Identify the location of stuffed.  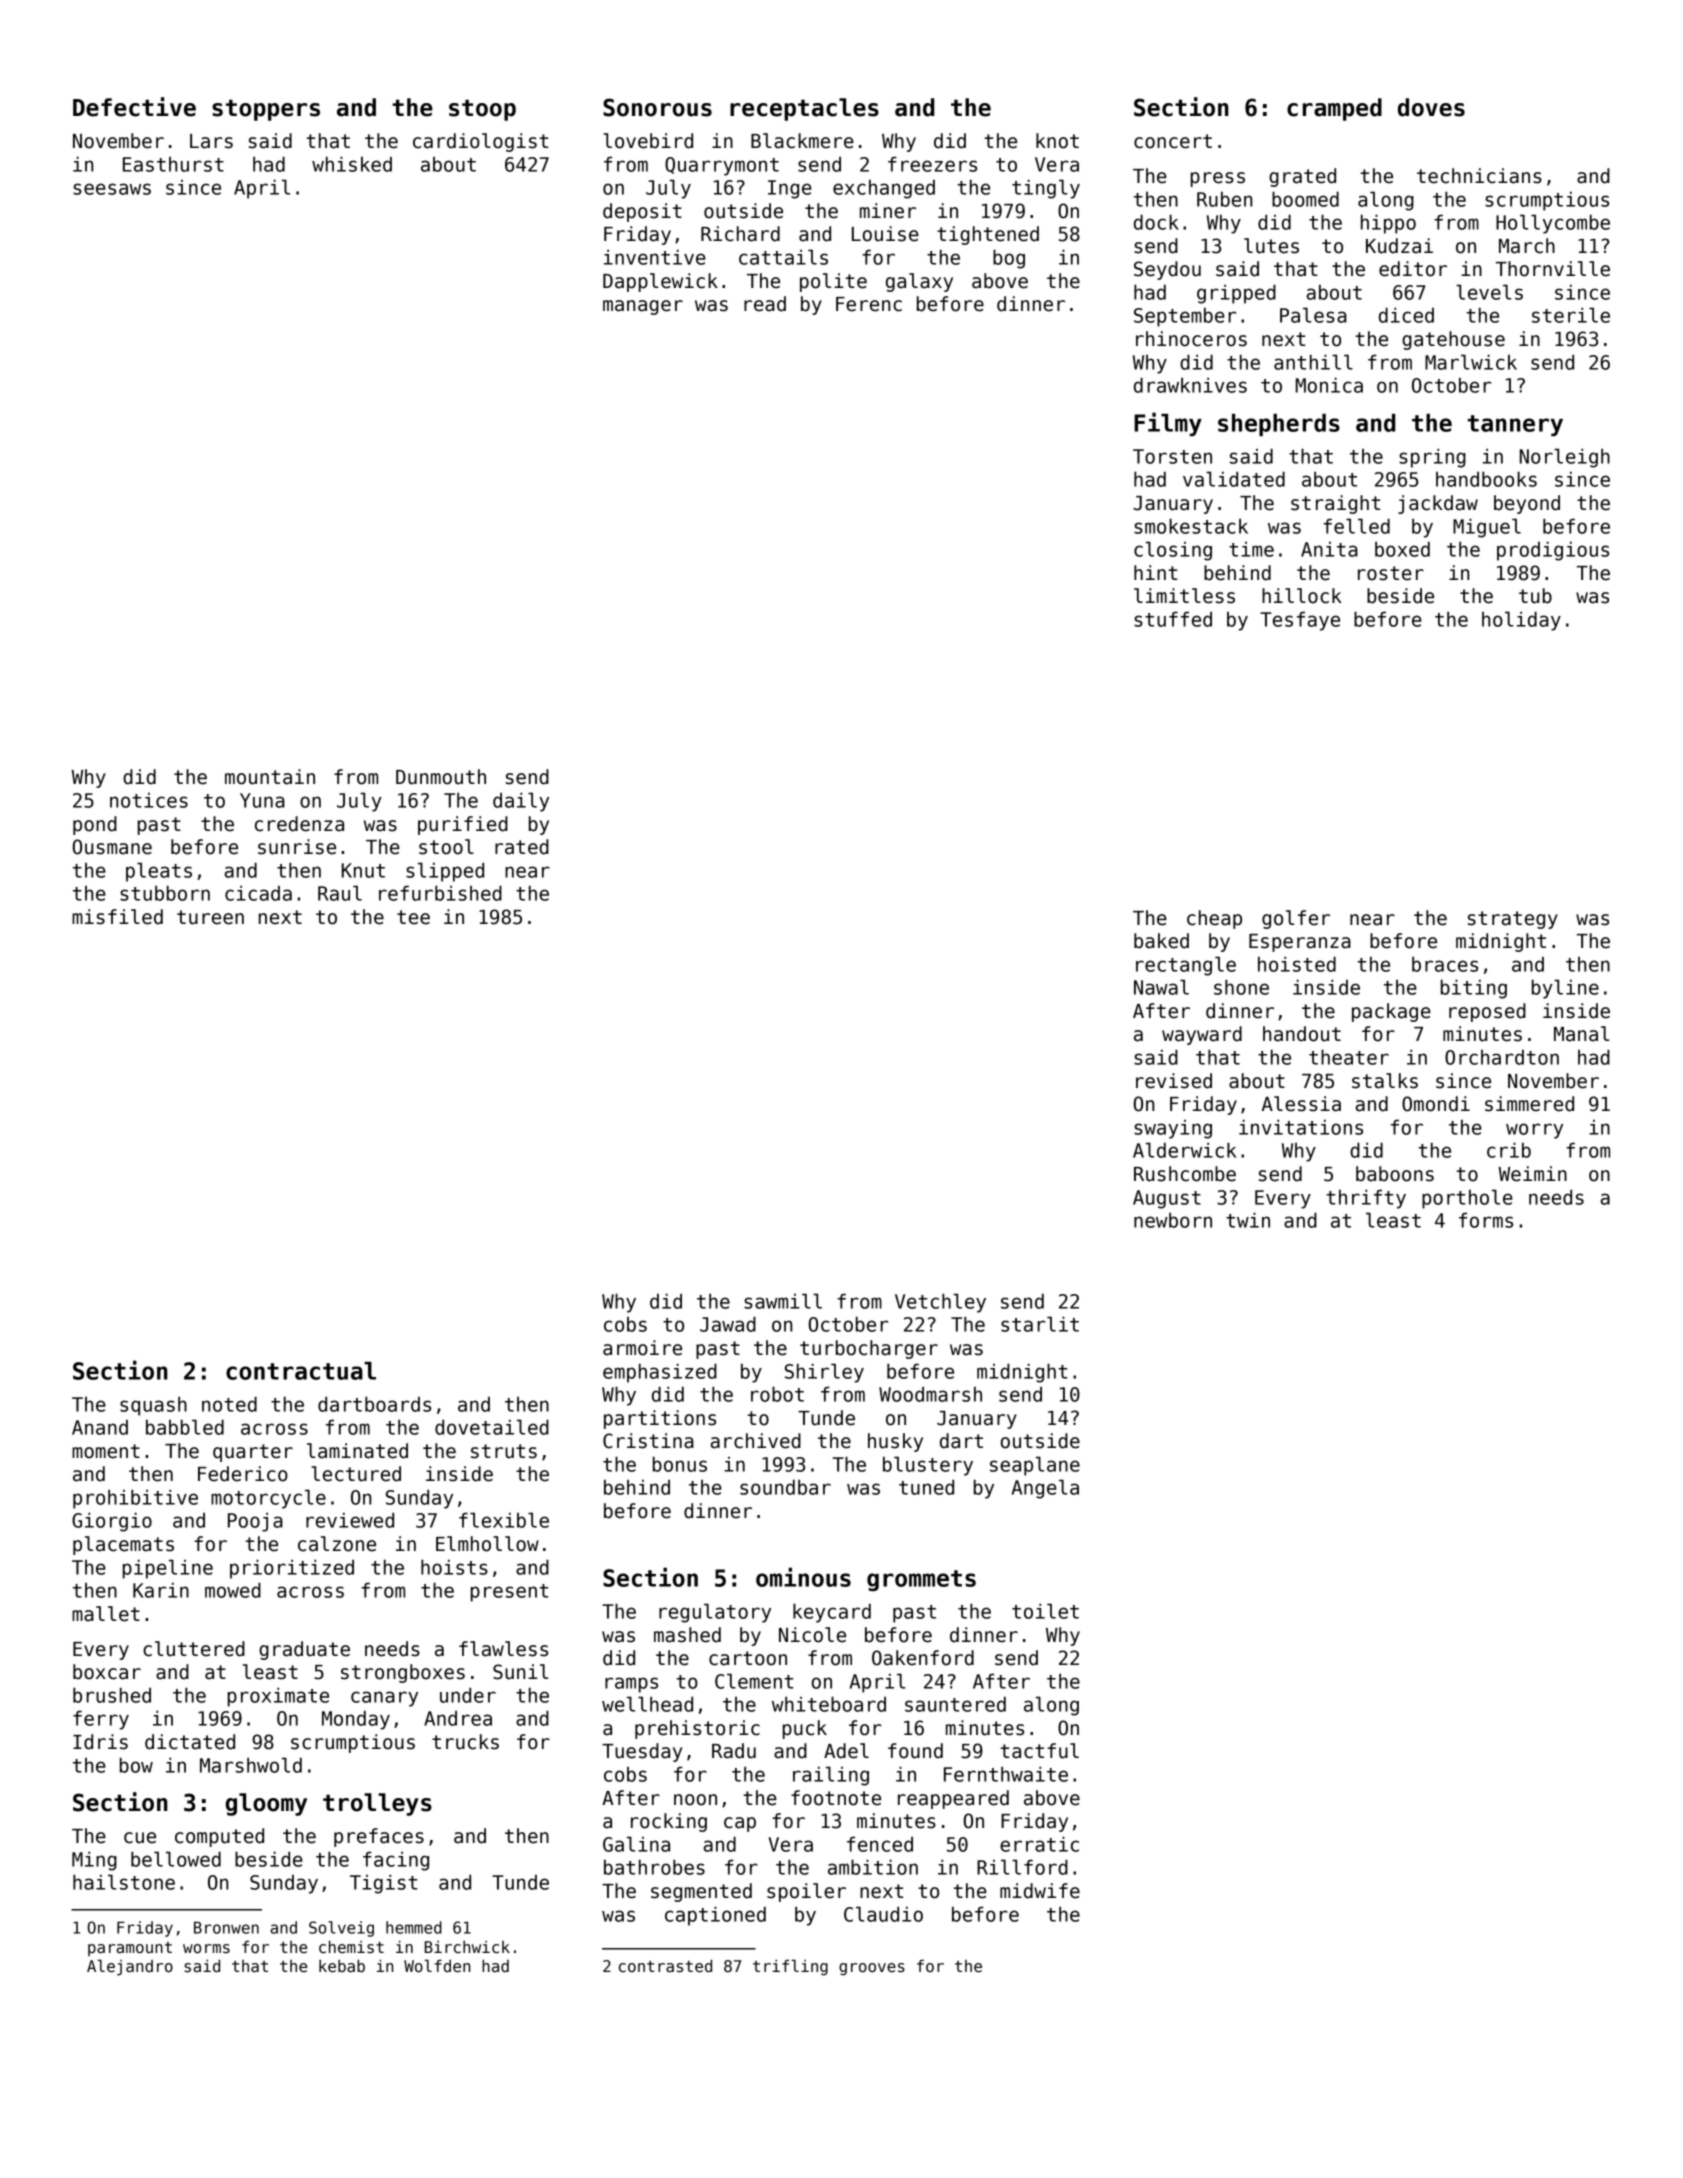
(1173, 619).
